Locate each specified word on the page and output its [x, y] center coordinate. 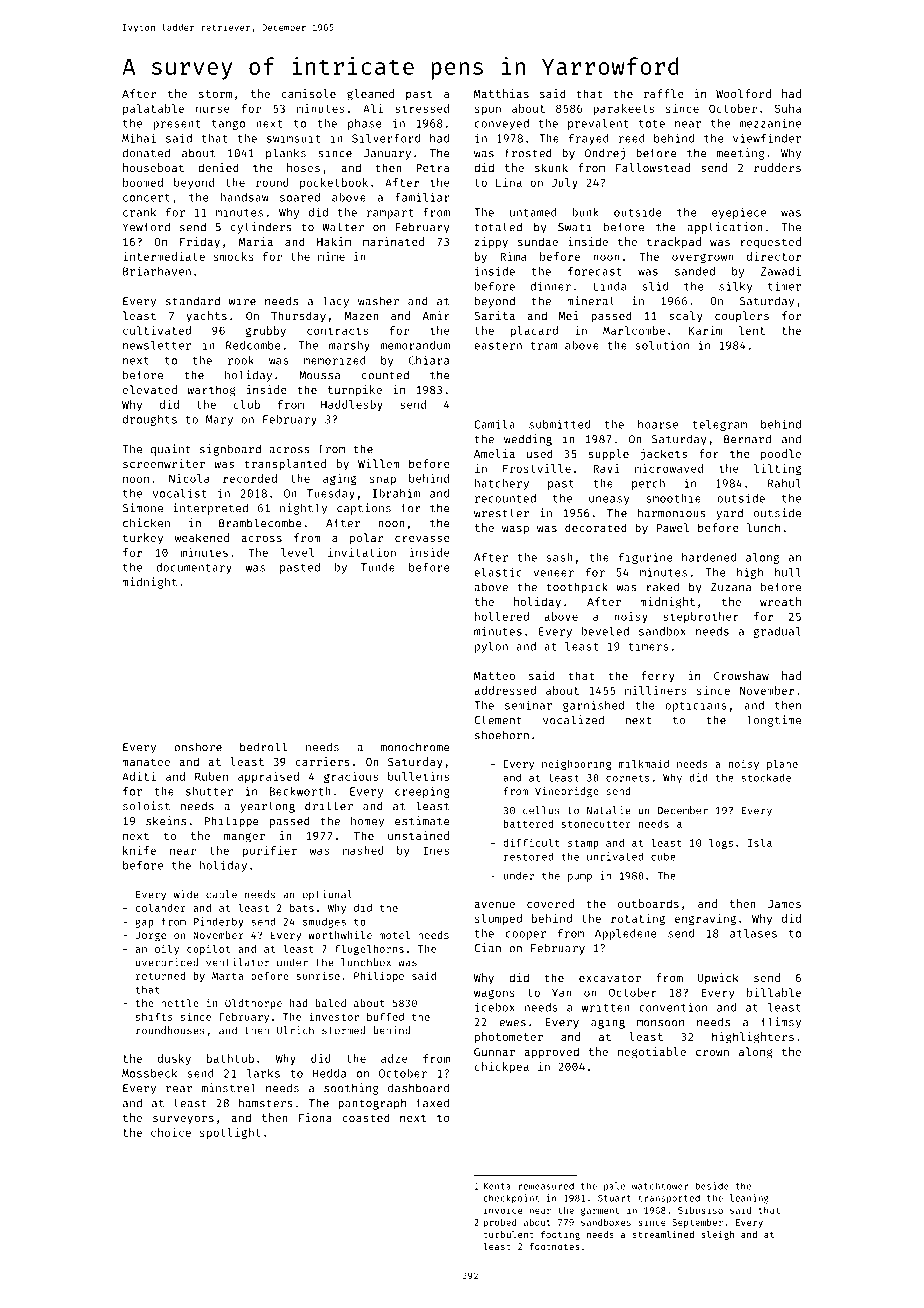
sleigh [717, 1235]
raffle [664, 93]
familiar [422, 197]
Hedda [329, 1073]
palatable [153, 109]
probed [500, 1223]
